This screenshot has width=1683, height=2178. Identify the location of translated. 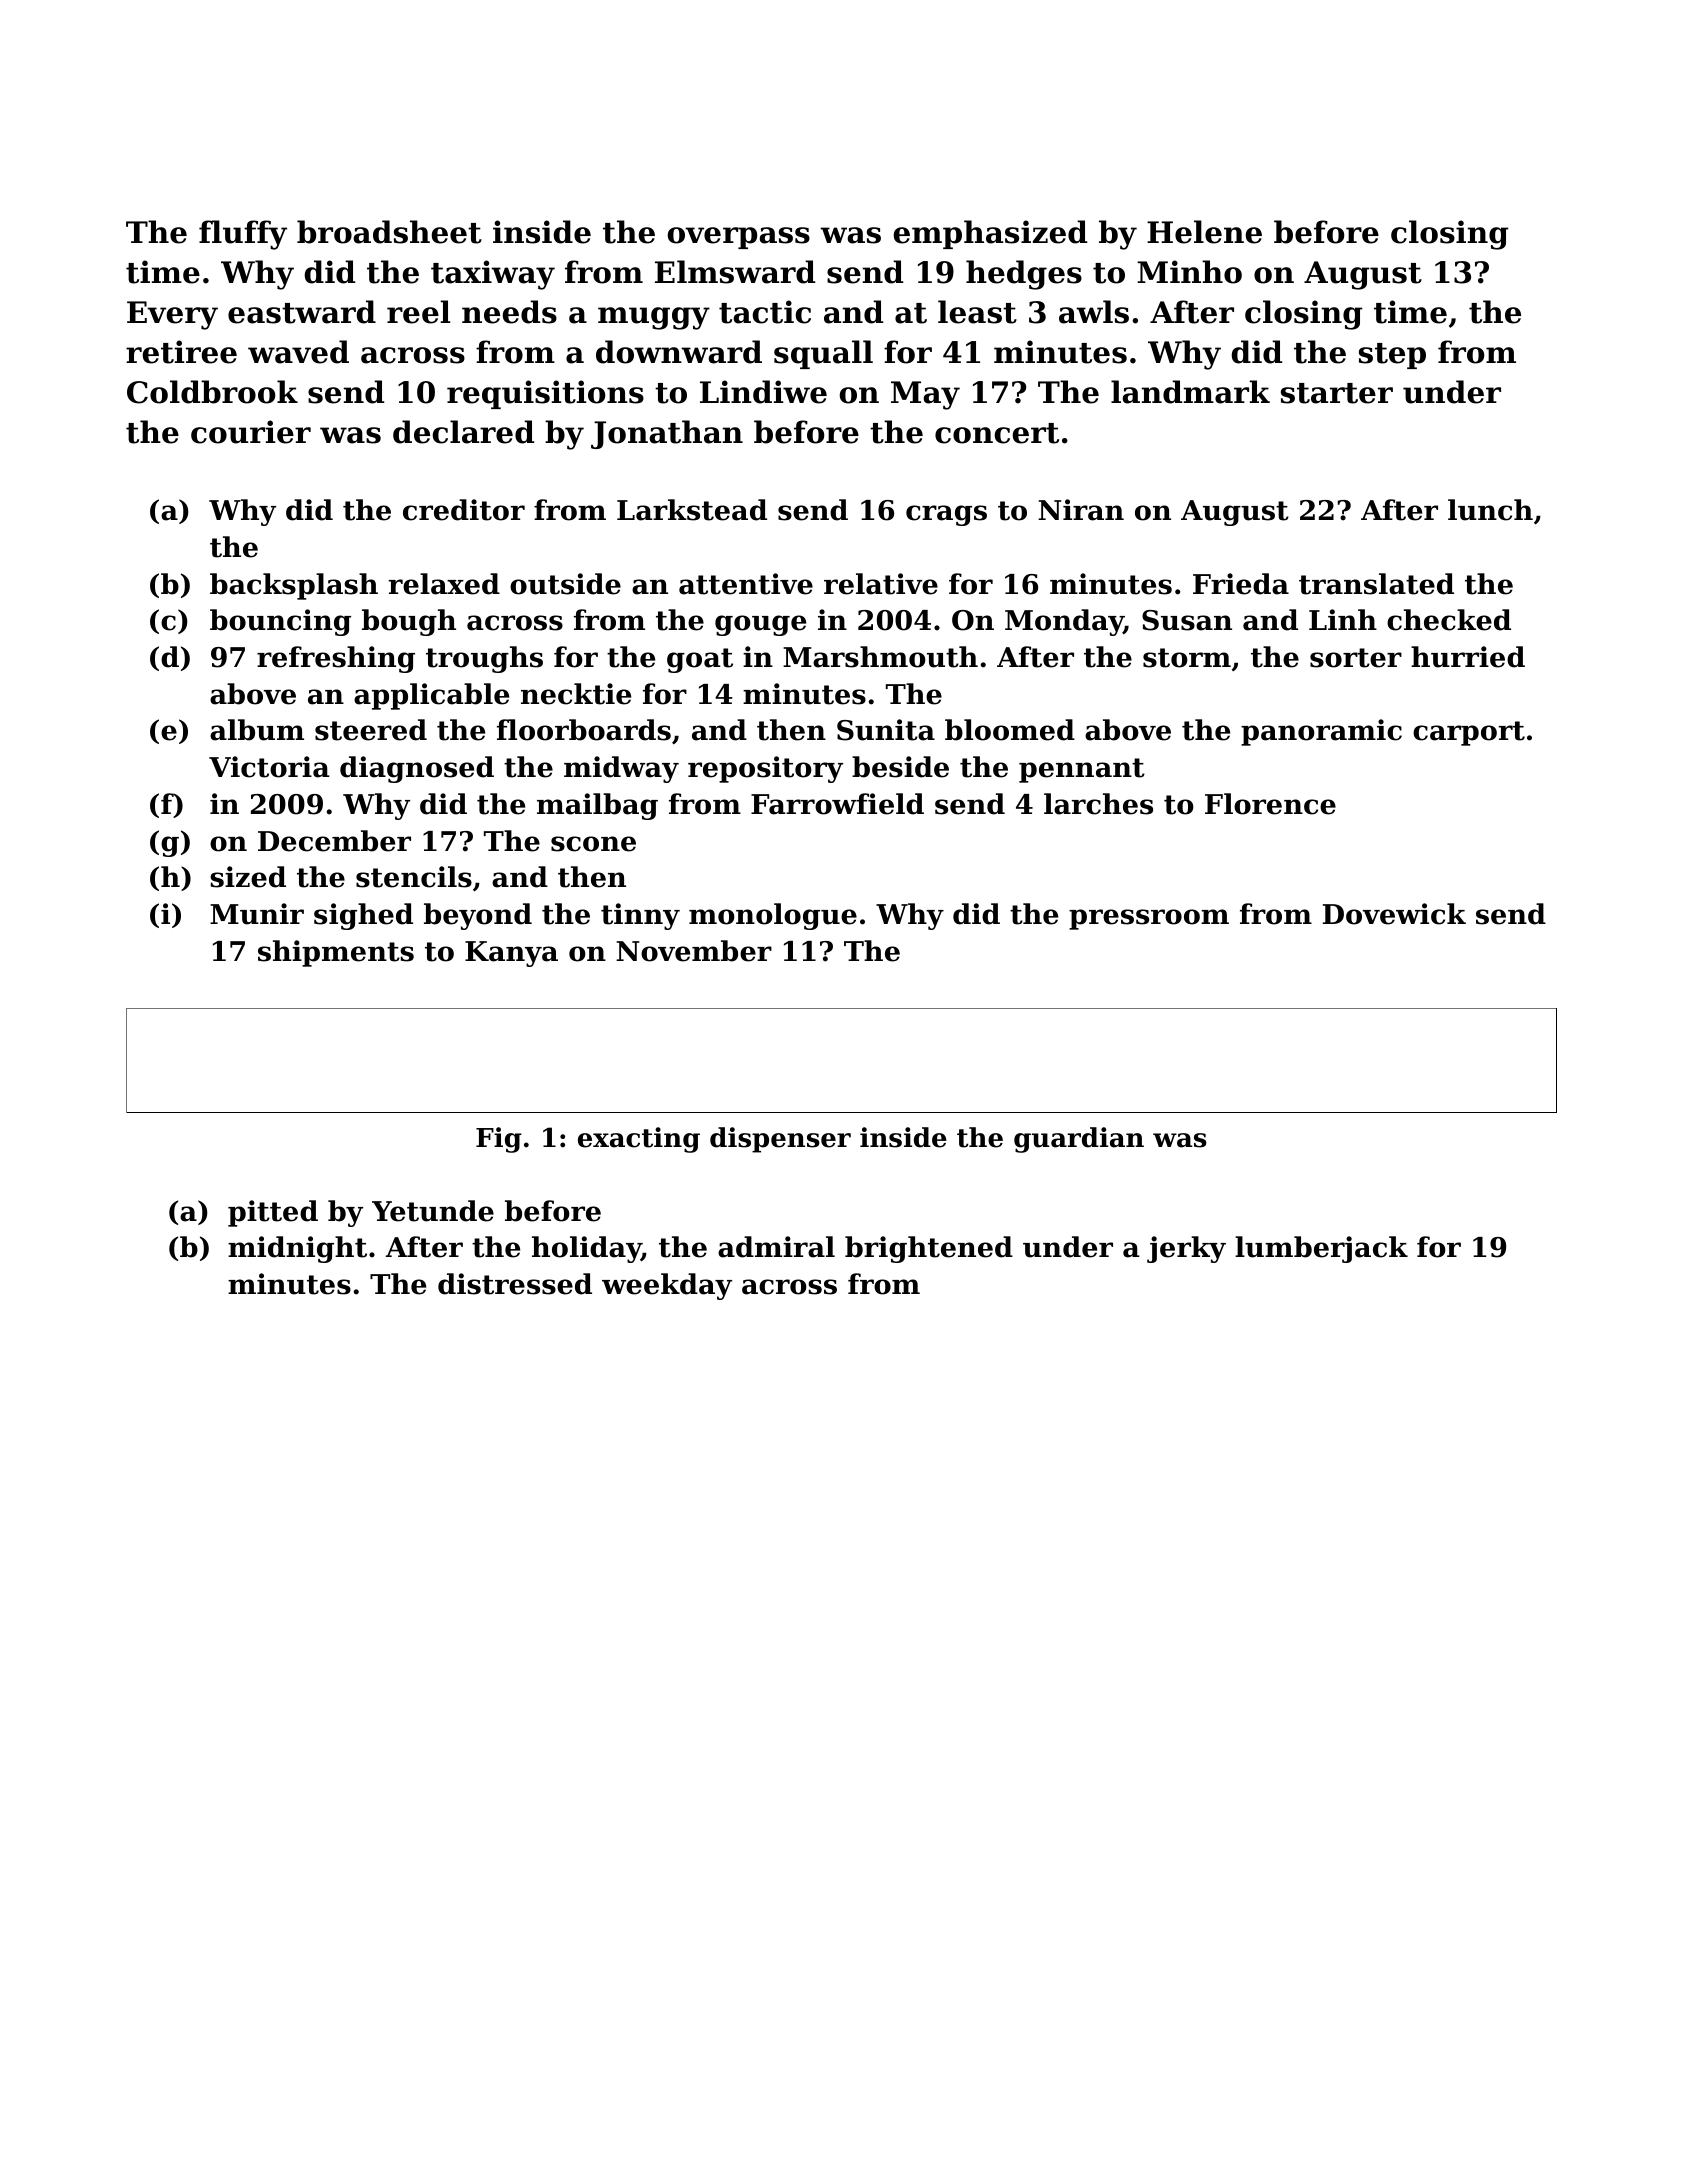
(1376, 584).
